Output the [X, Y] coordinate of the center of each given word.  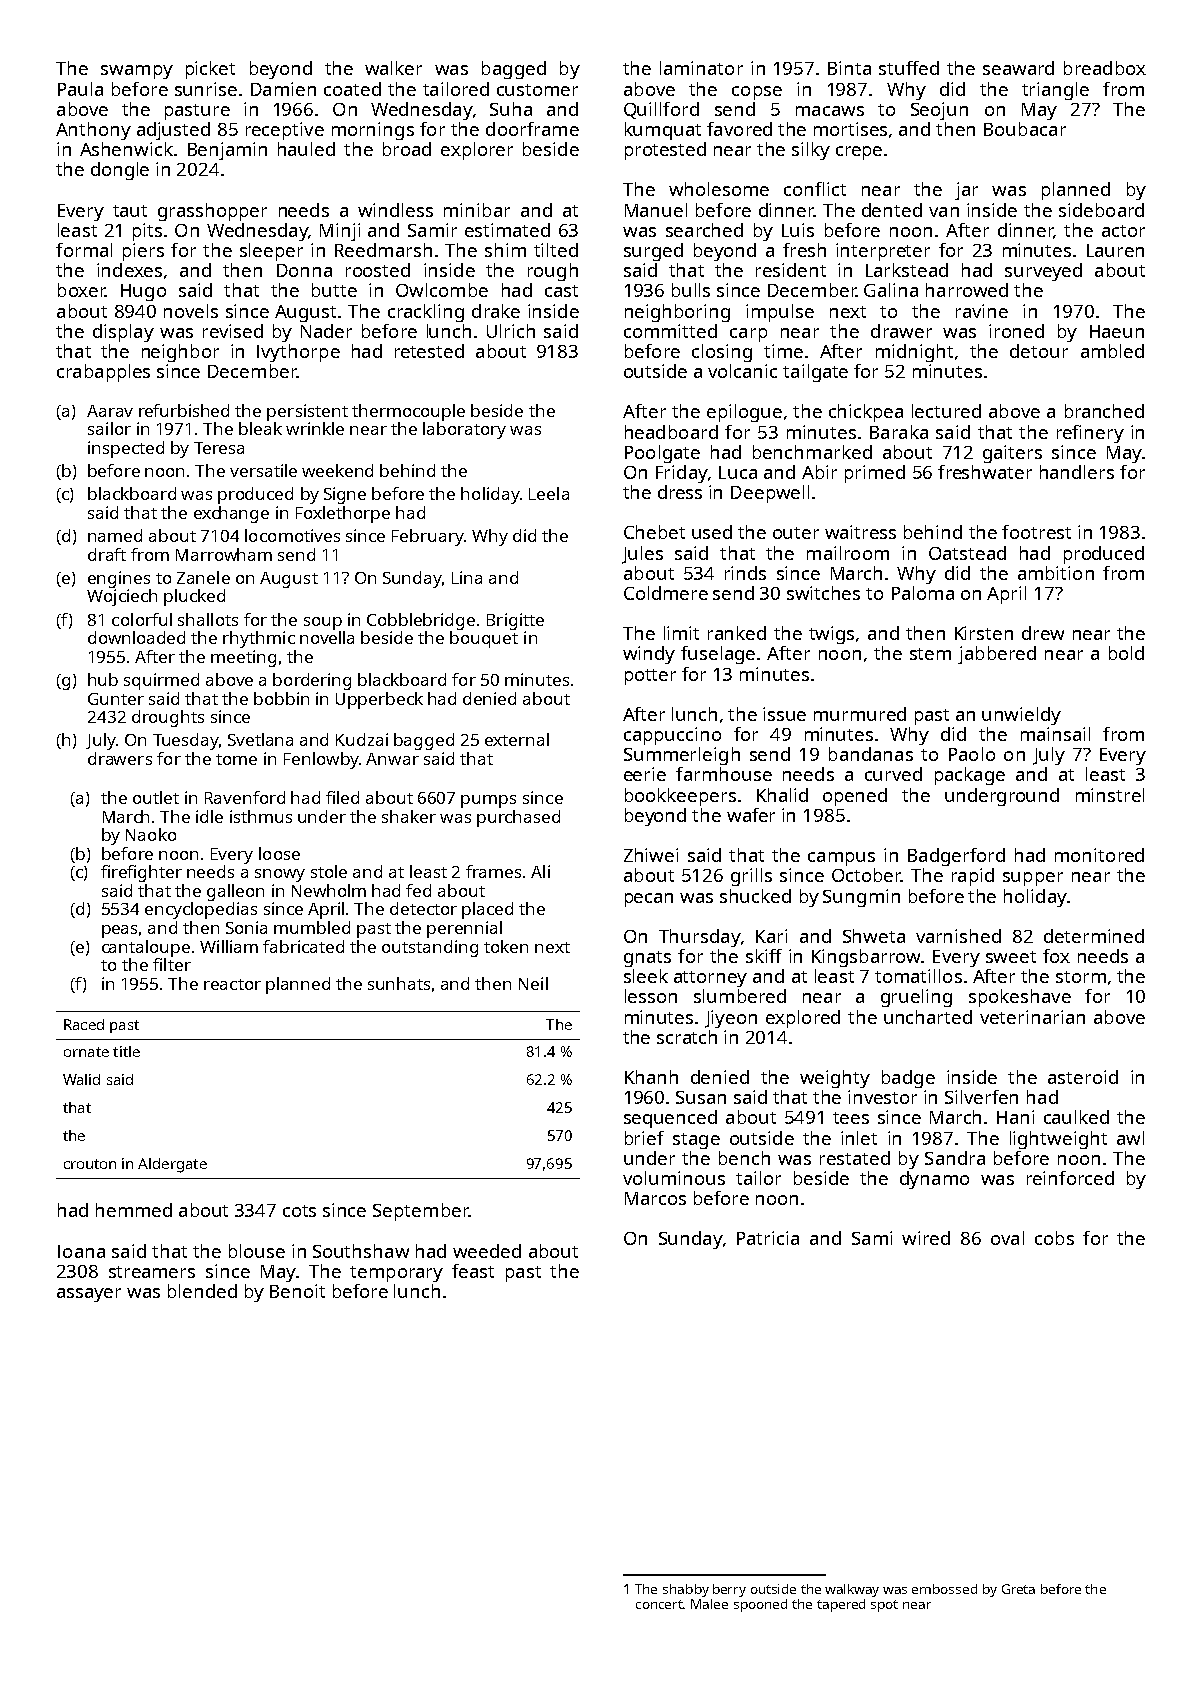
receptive [285, 131]
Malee [709, 1604]
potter [650, 677]
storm [1081, 977]
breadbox [1105, 68]
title [126, 1051]
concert [660, 1604]
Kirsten [984, 633]
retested [429, 351]
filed [342, 797]
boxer [81, 290]
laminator [701, 68]
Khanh [651, 1077]
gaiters [1012, 454]
